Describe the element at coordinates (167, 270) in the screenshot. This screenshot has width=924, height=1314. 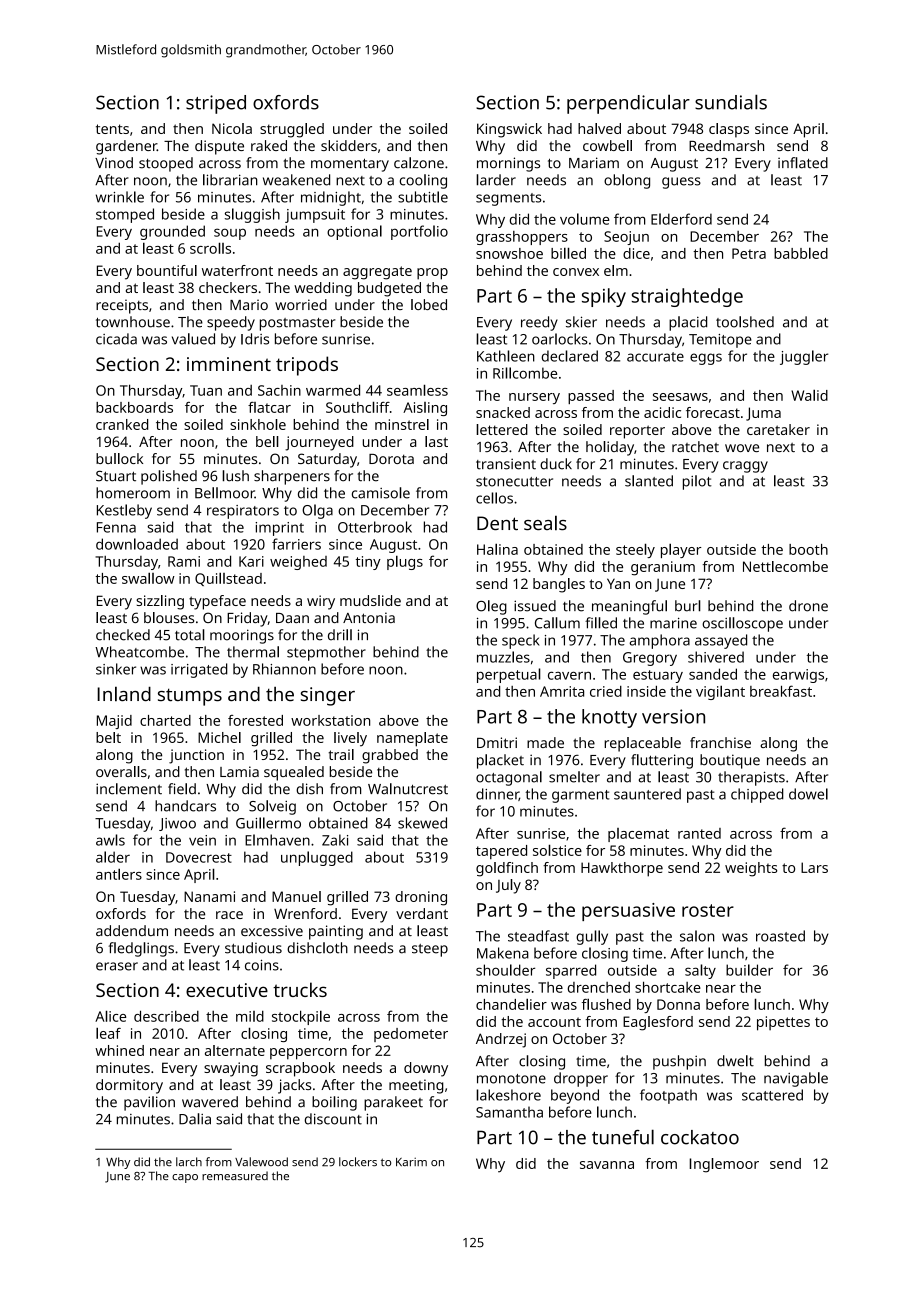
I see `bountiful` at that location.
